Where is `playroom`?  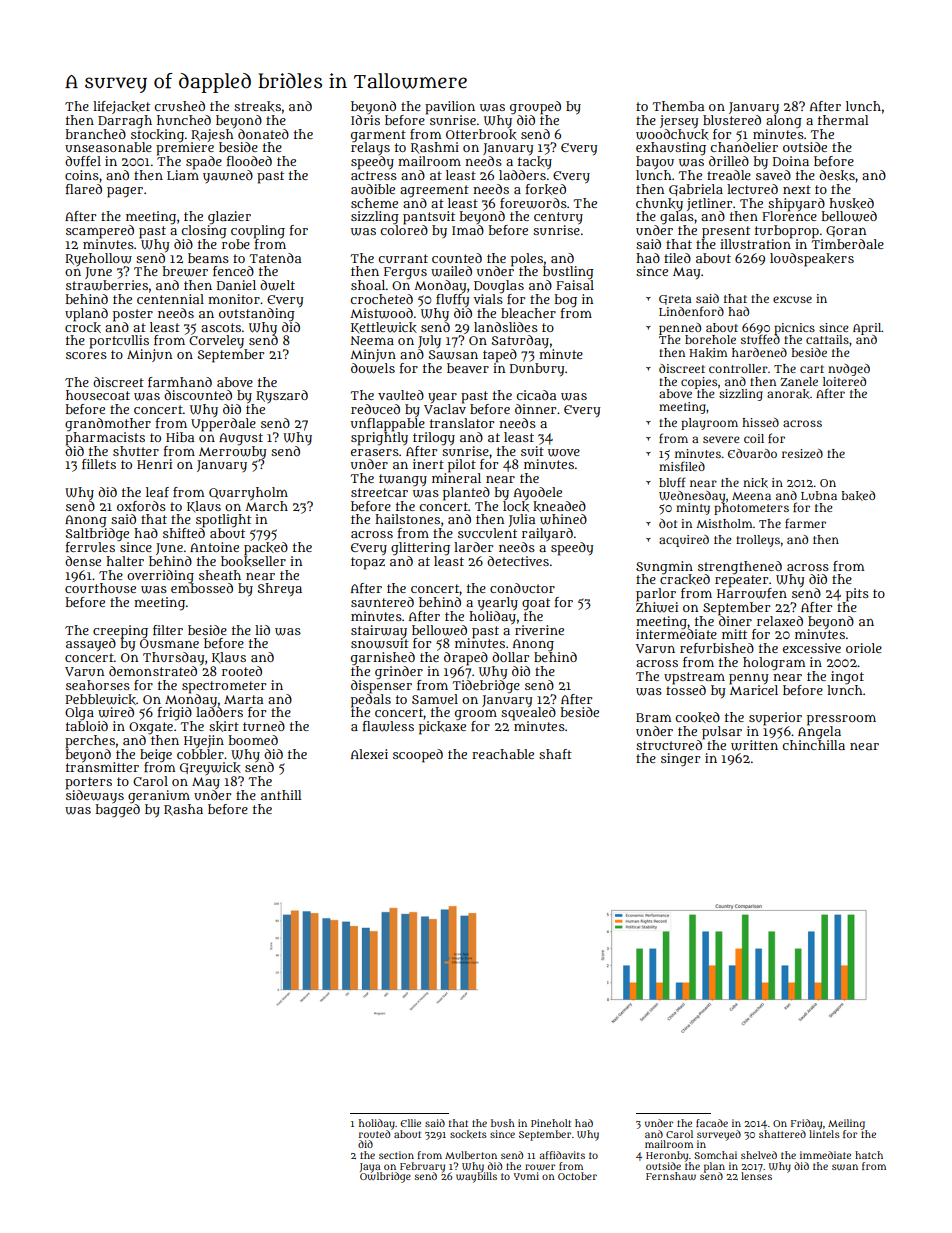
playroom is located at coordinates (709, 424).
